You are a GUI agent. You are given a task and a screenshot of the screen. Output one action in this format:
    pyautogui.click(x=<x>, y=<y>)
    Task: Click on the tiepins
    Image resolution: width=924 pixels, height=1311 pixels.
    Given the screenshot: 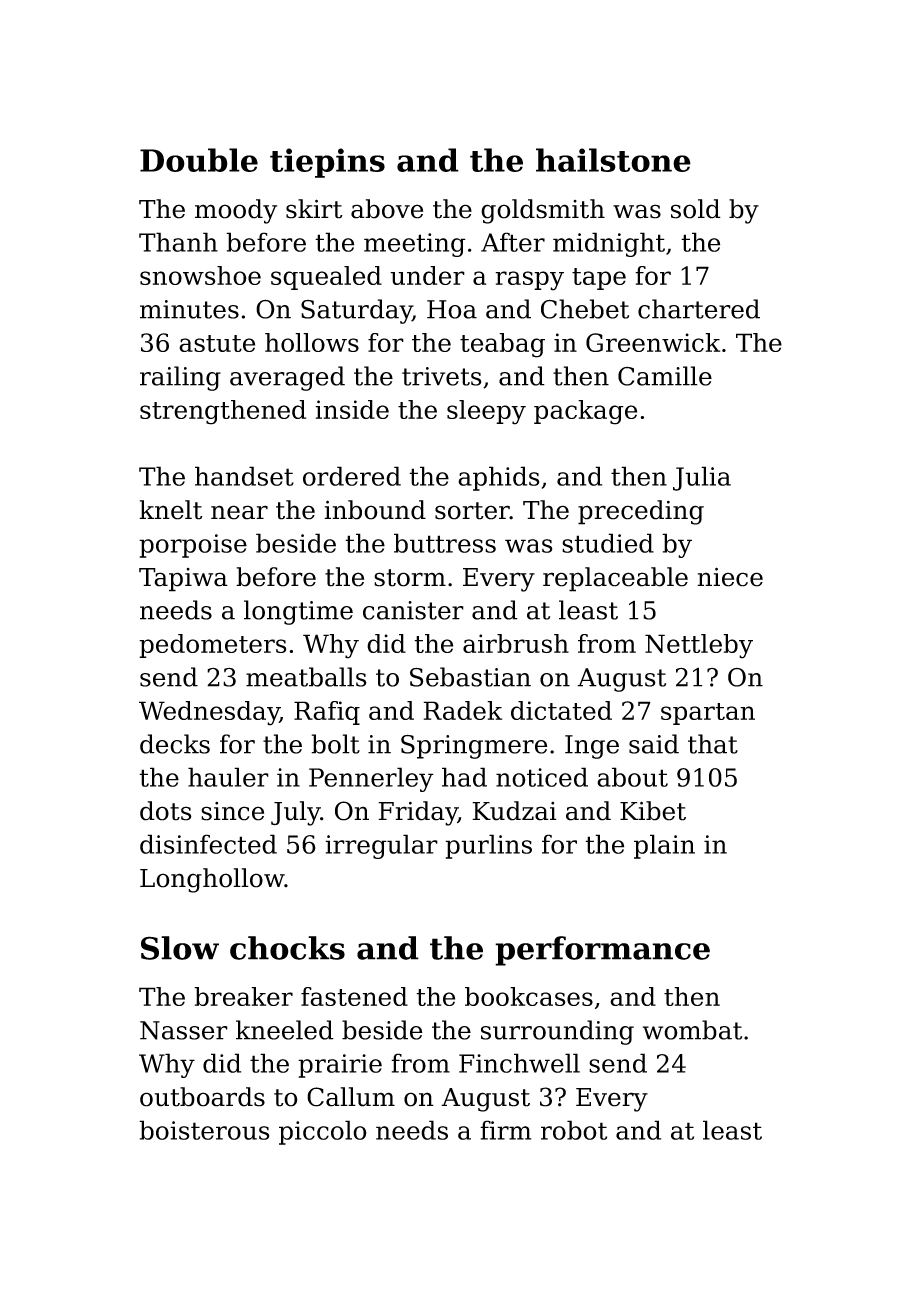 What is the action you would take?
    pyautogui.click(x=327, y=163)
